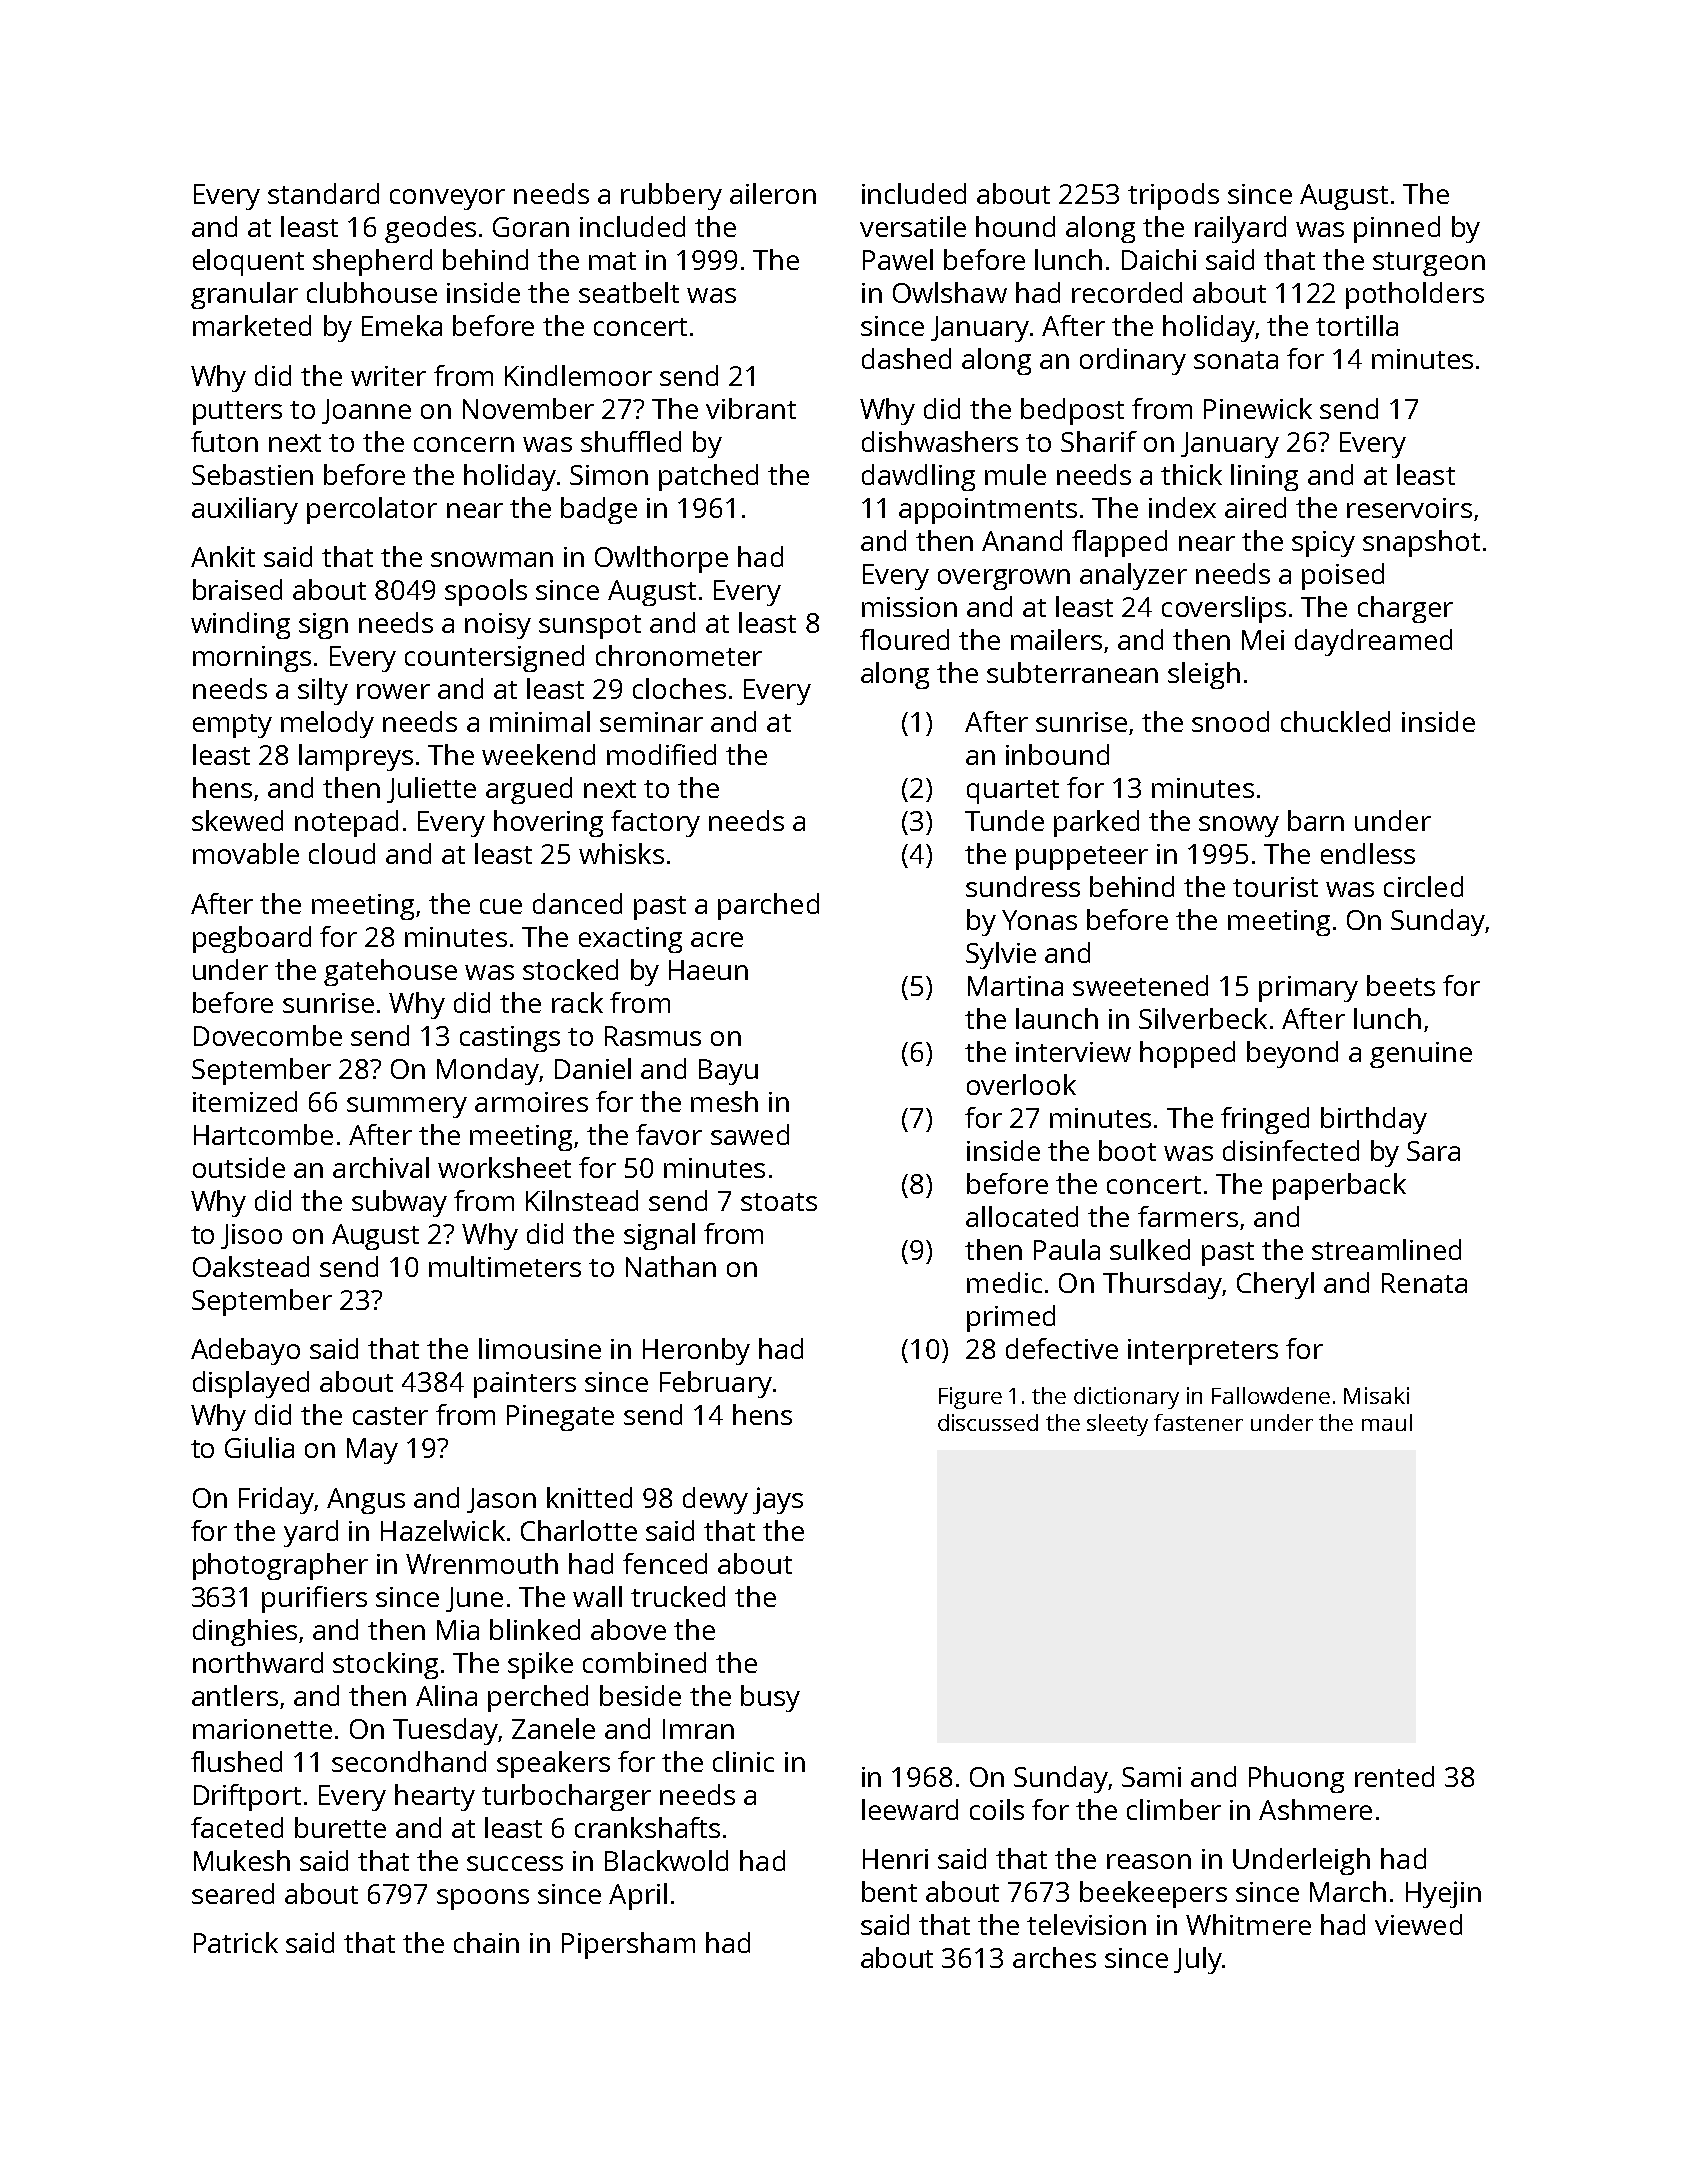 The image size is (1683, 2178). I want to click on archival, so click(381, 1167).
